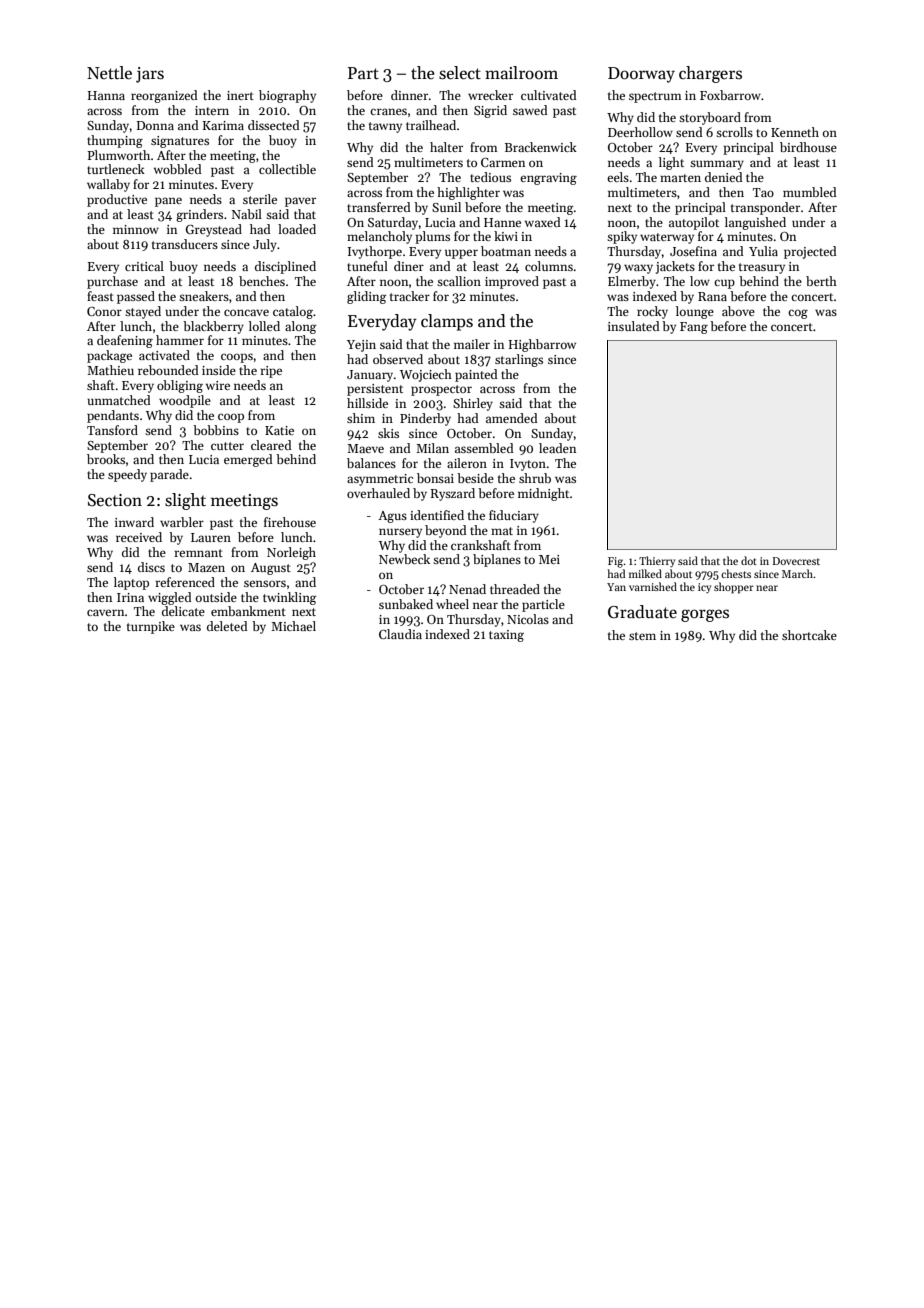 This image has width=924, height=1308. What do you see at coordinates (557, 448) in the image?
I see `leaden` at bounding box center [557, 448].
